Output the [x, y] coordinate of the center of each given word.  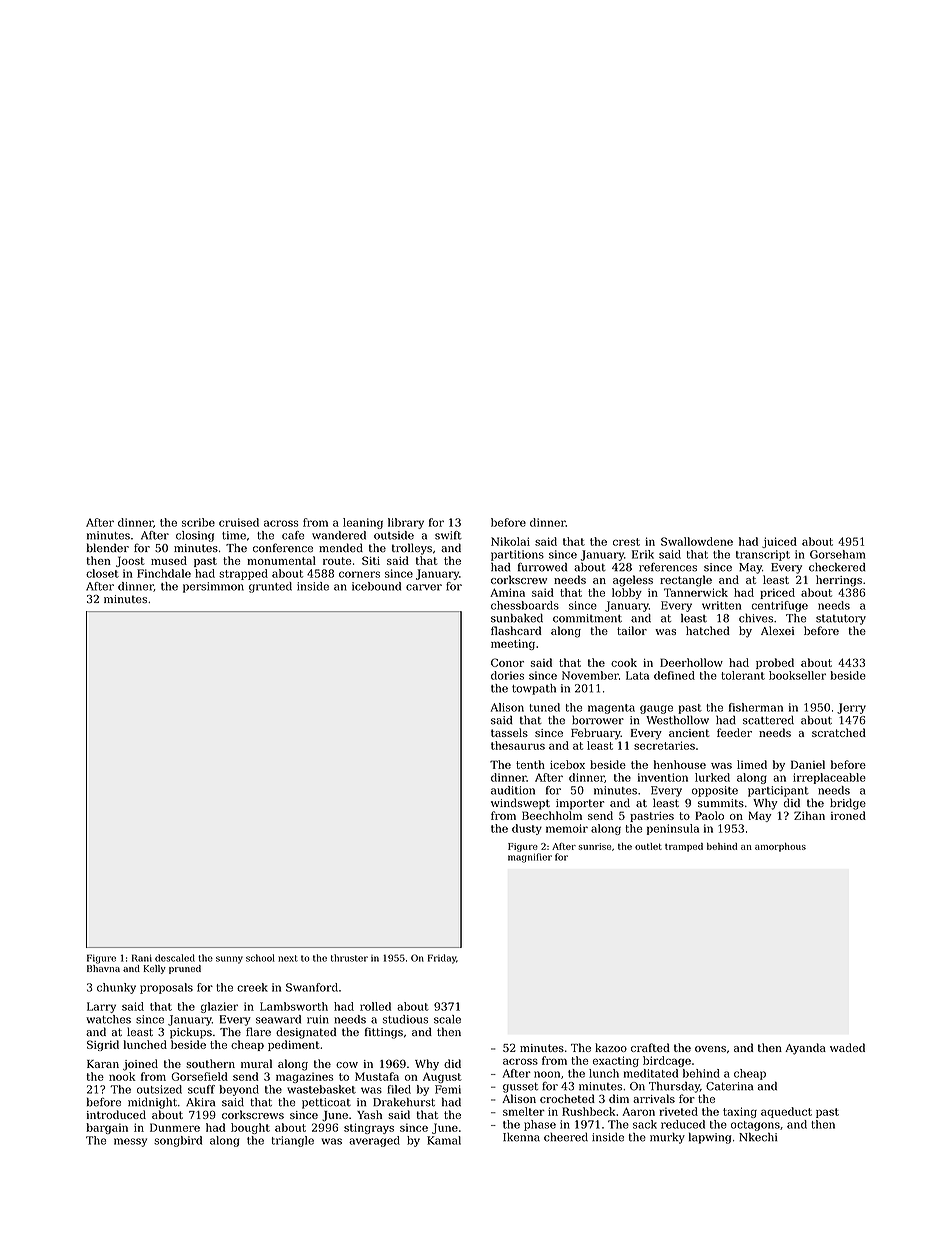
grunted [270, 587]
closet [102, 573]
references [668, 567]
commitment [587, 618]
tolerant [743, 675]
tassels [509, 732]
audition [513, 790]
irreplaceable [829, 778]
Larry [101, 1007]
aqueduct [786, 1112]
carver [424, 587]
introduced [116, 1114]
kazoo [611, 1047]
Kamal [444, 1140]
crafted [650, 1047]
